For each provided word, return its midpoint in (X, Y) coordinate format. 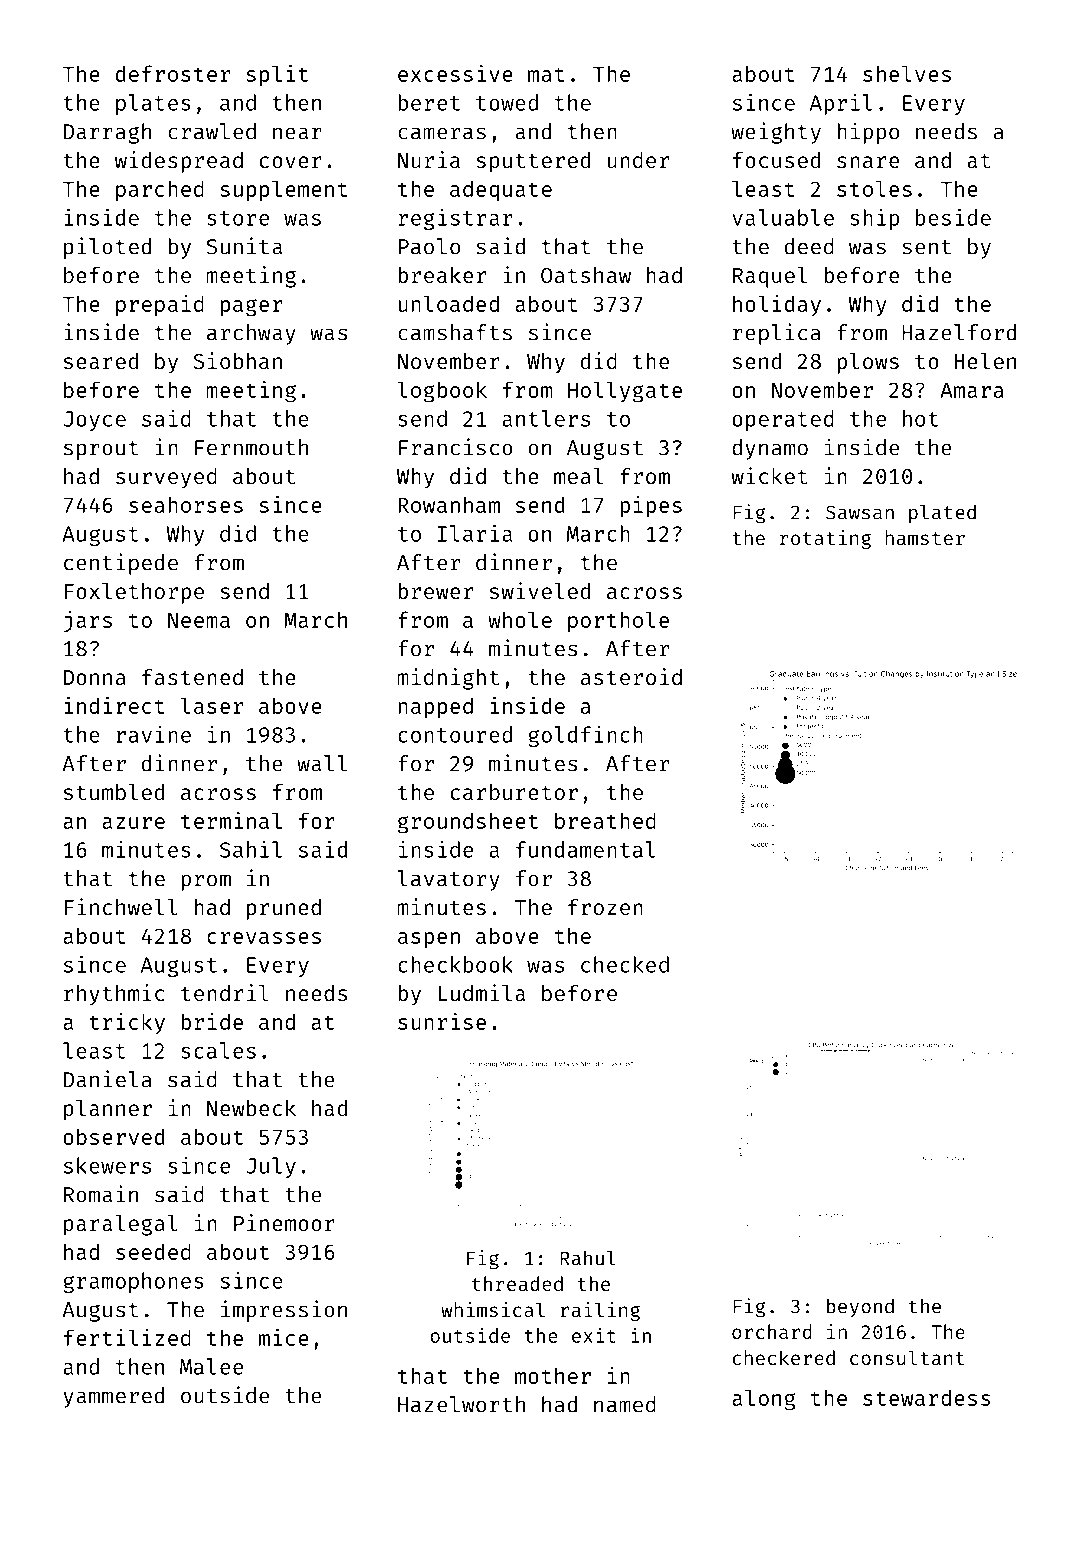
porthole (618, 621)
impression (284, 1311)
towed (507, 102)
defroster (173, 73)
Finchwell (121, 906)
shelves (907, 73)
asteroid (631, 676)
